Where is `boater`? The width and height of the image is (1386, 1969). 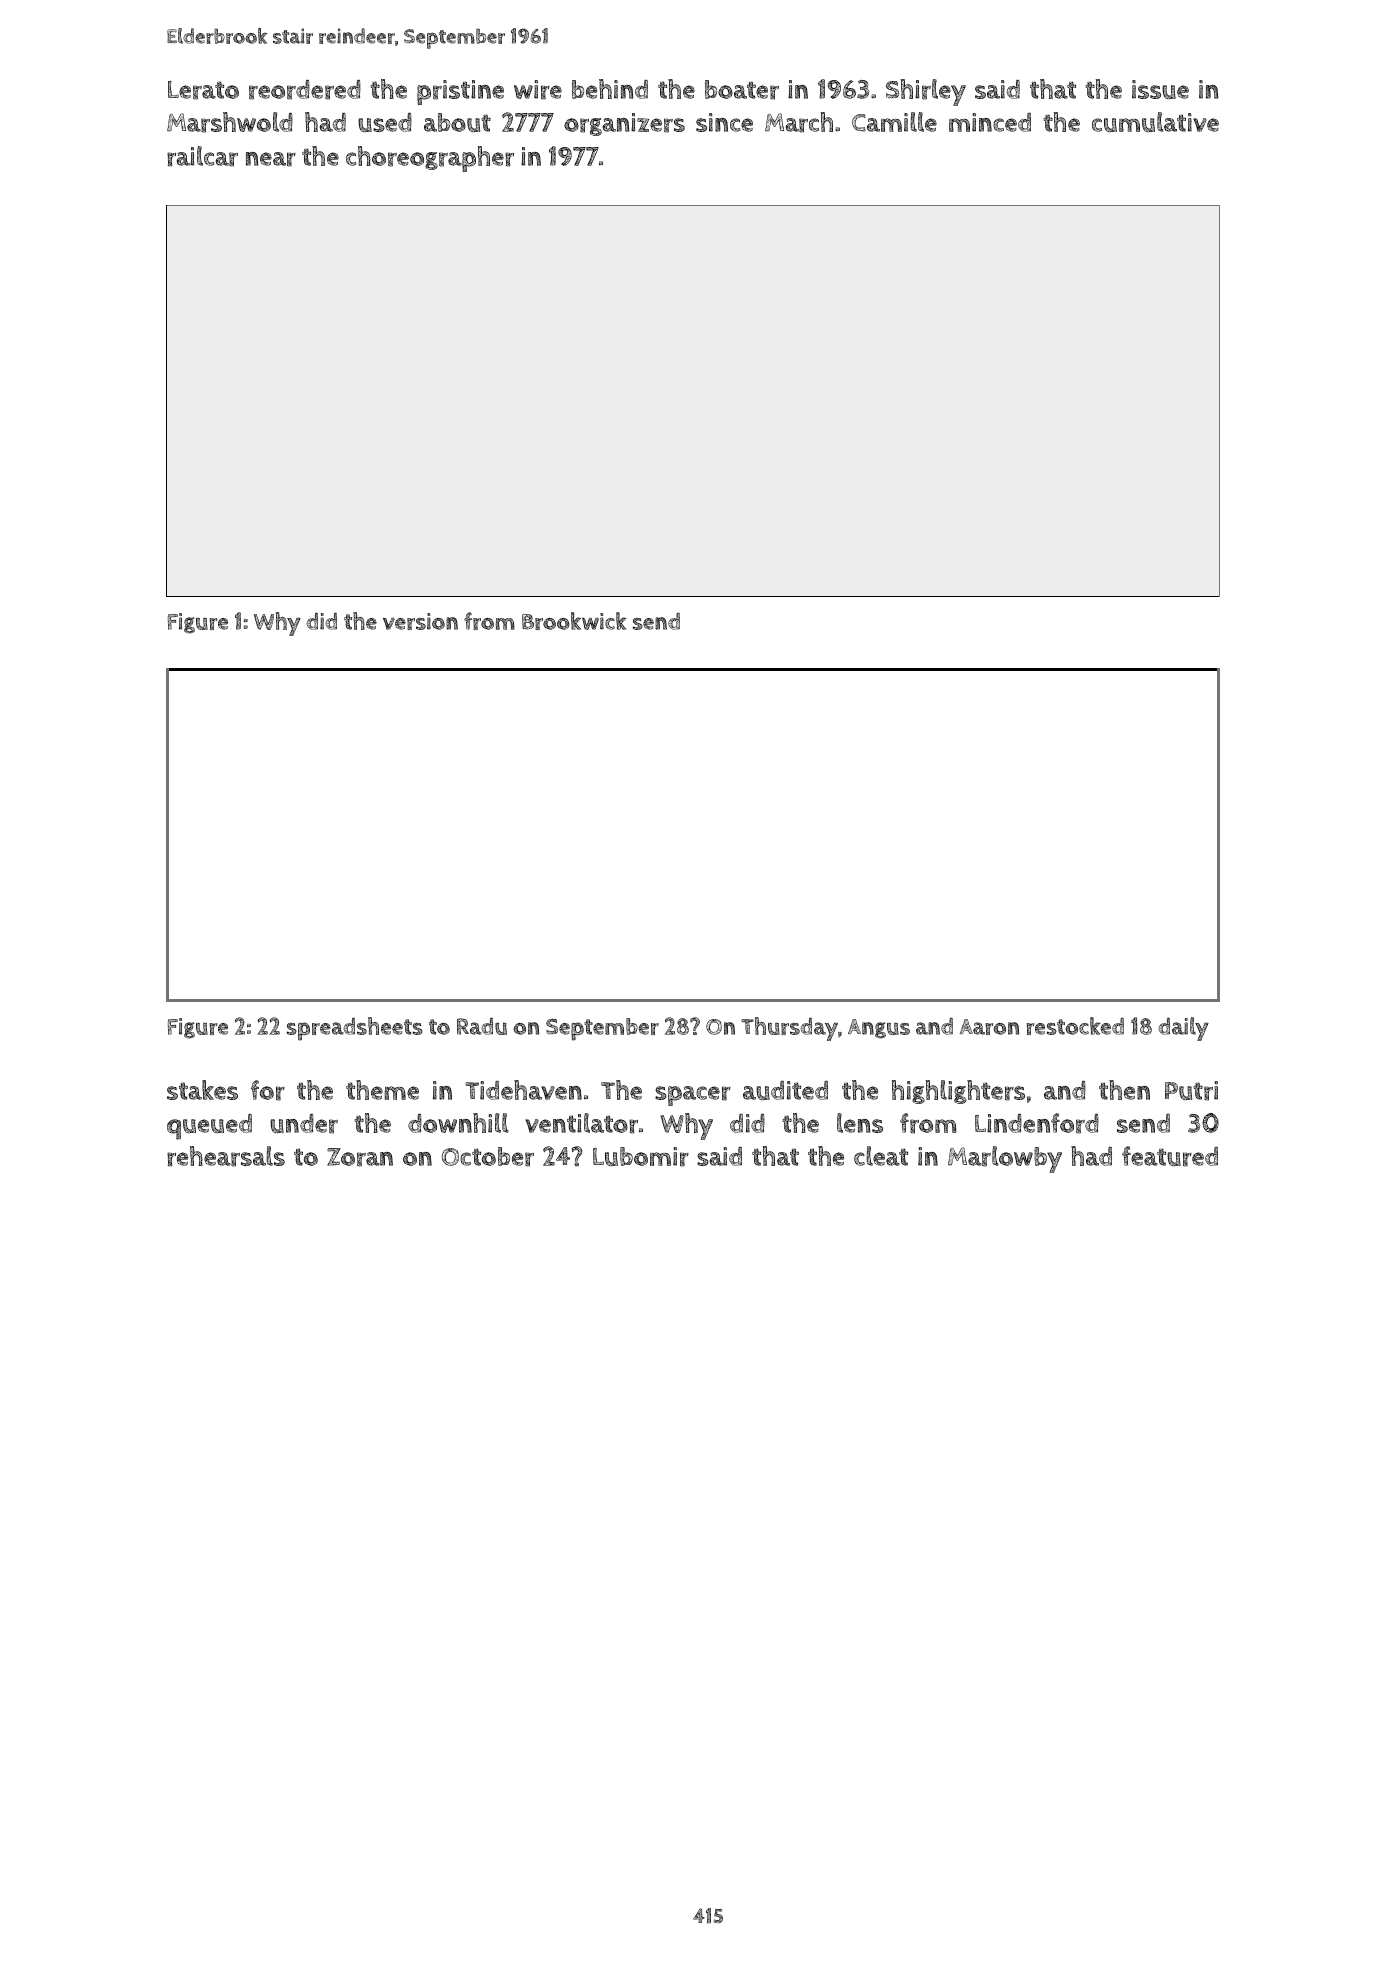
boater is located at coordinates (742, 90).
